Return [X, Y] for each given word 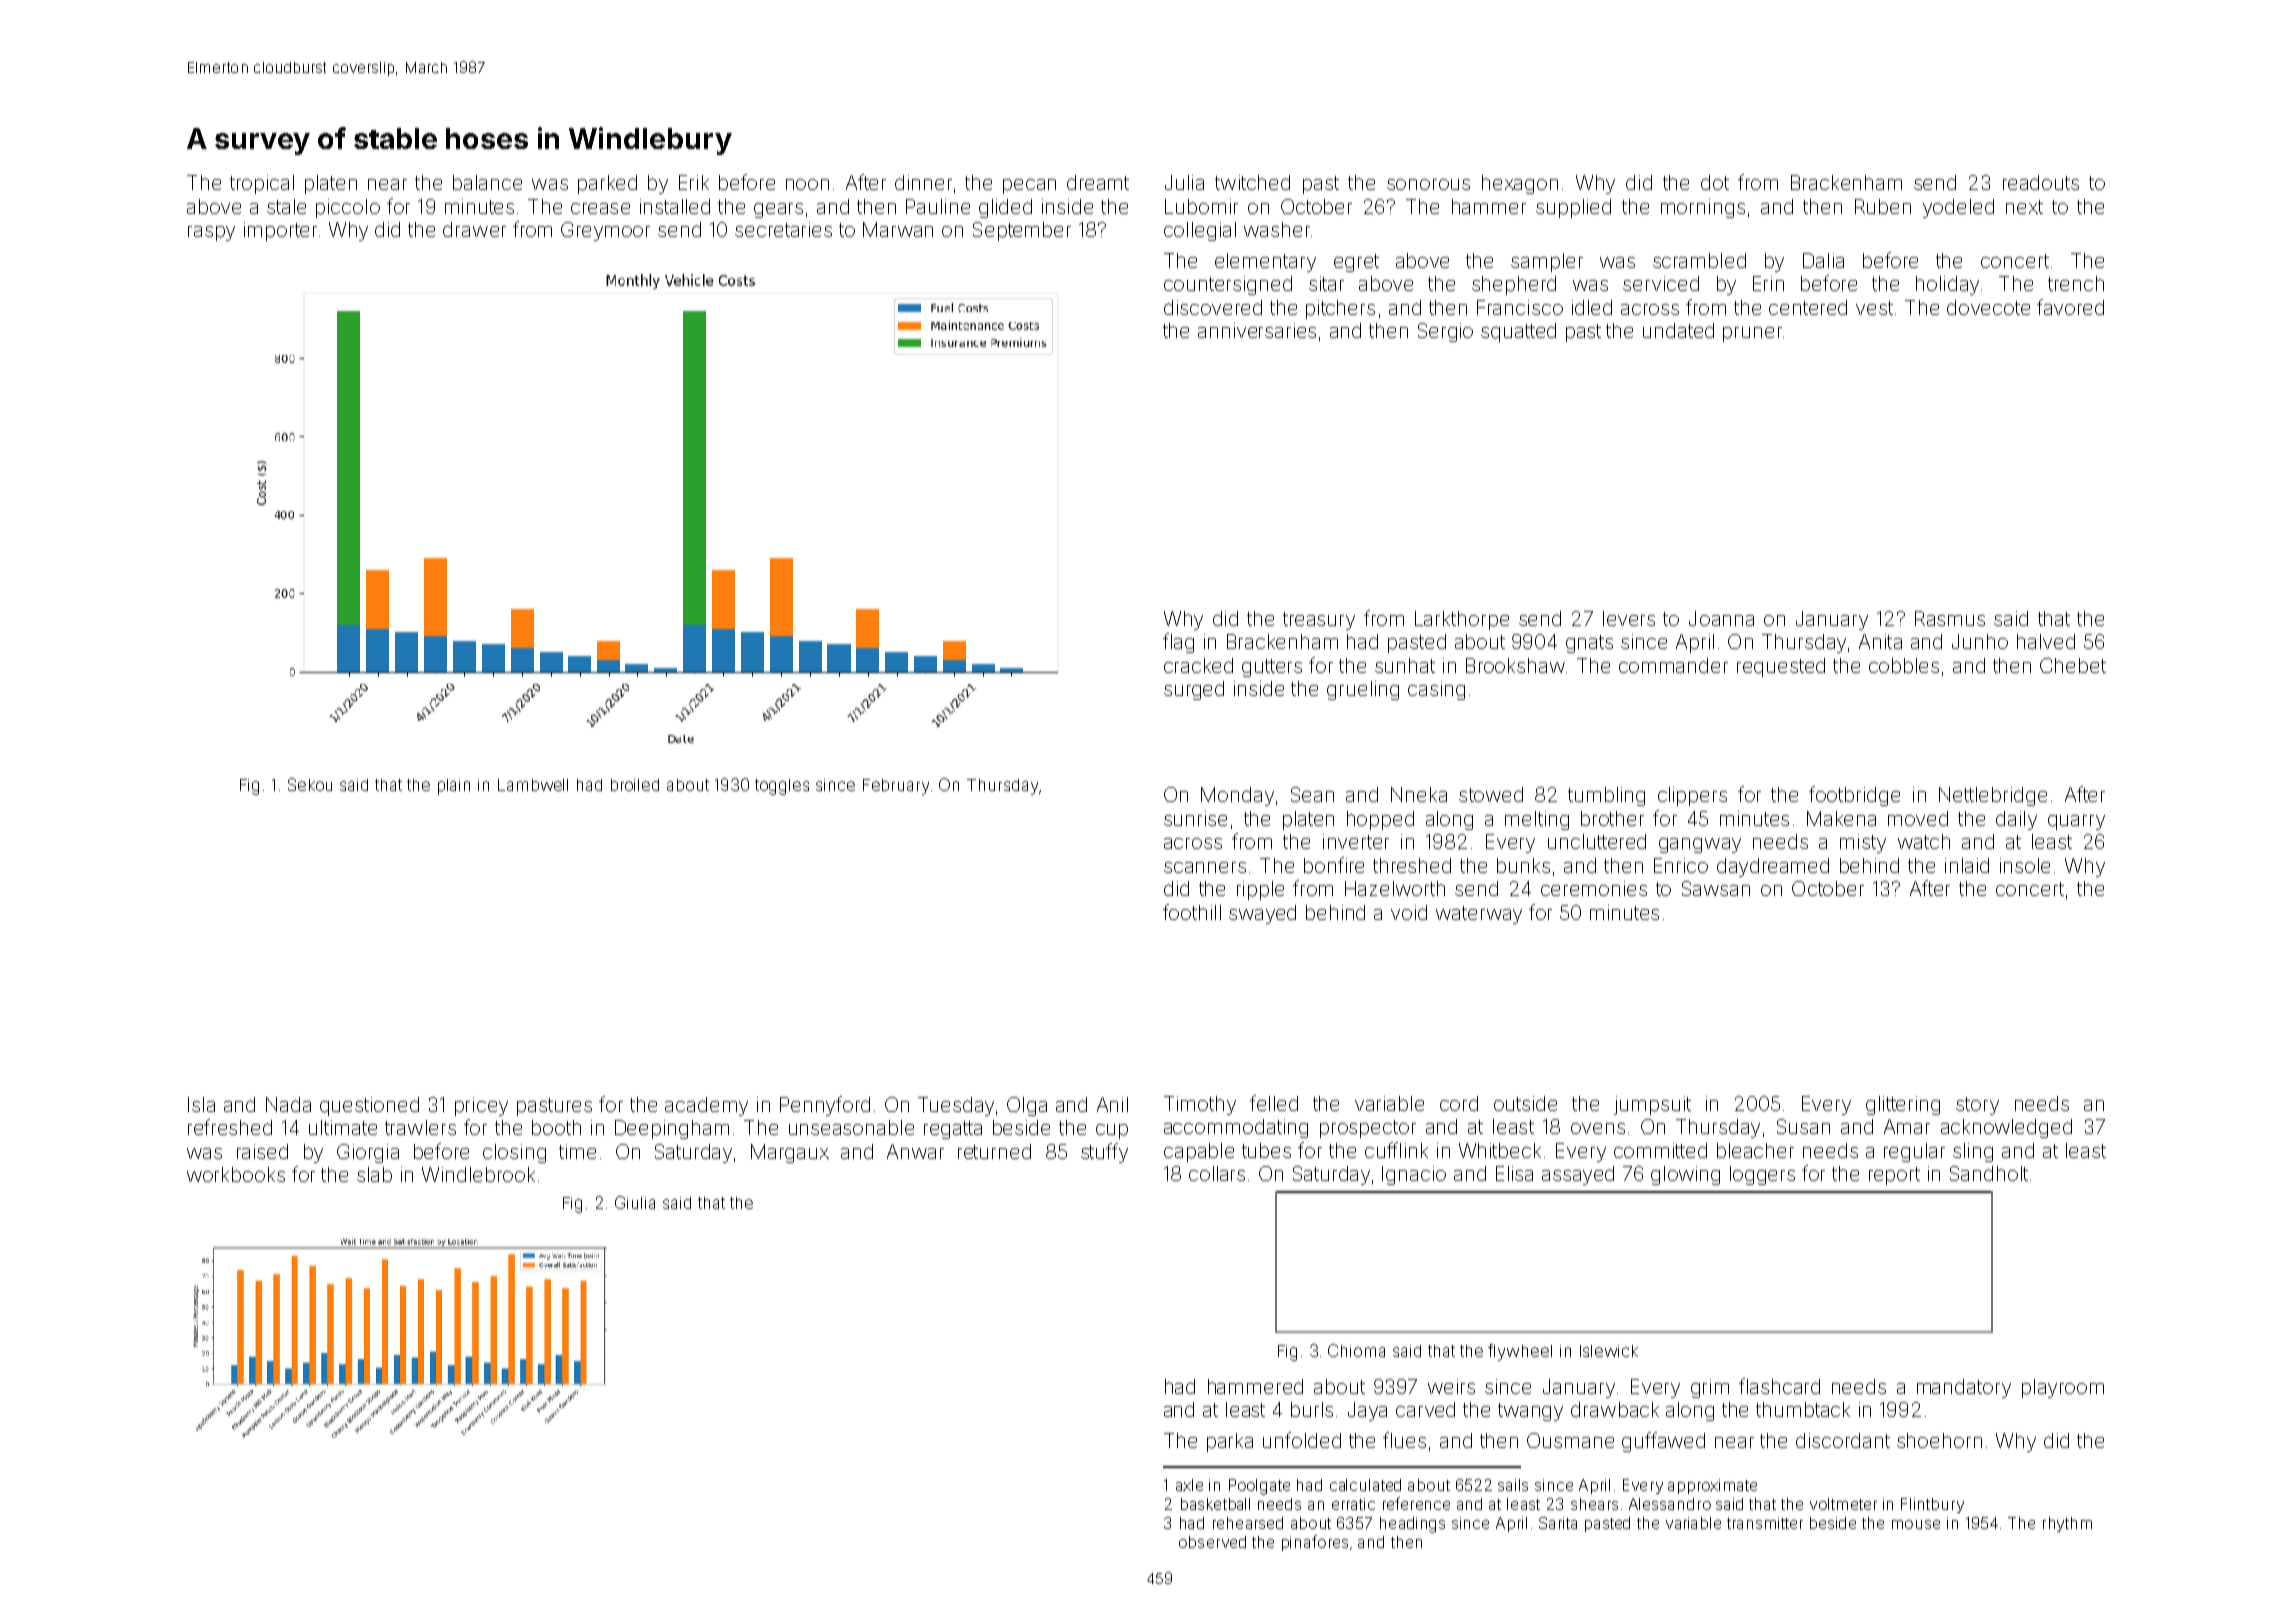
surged [1194, 690]
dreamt [1098, 182]
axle [1189, 1485]
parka [1230, 1442]
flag [1178, 643]
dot [1715, 182]
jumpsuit [1652, 1105]
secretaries [783, 229]
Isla [201, 1104]
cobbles [1904, 665]
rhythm [2067, 1524]
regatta [953, 1130]
